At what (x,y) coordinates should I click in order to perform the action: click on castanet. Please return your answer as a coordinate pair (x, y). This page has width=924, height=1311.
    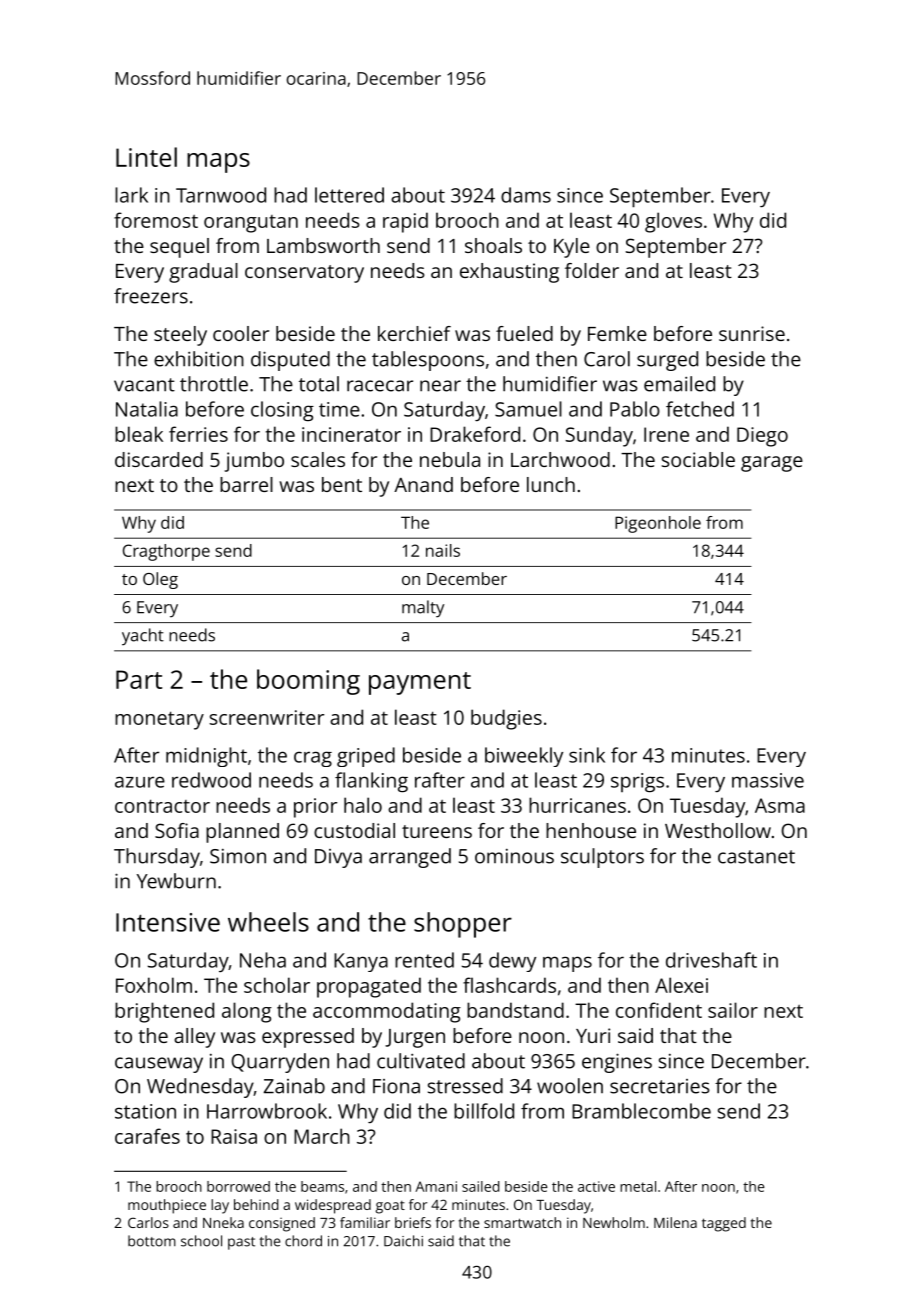
    Looking at the image, I should click on (756, 857).
